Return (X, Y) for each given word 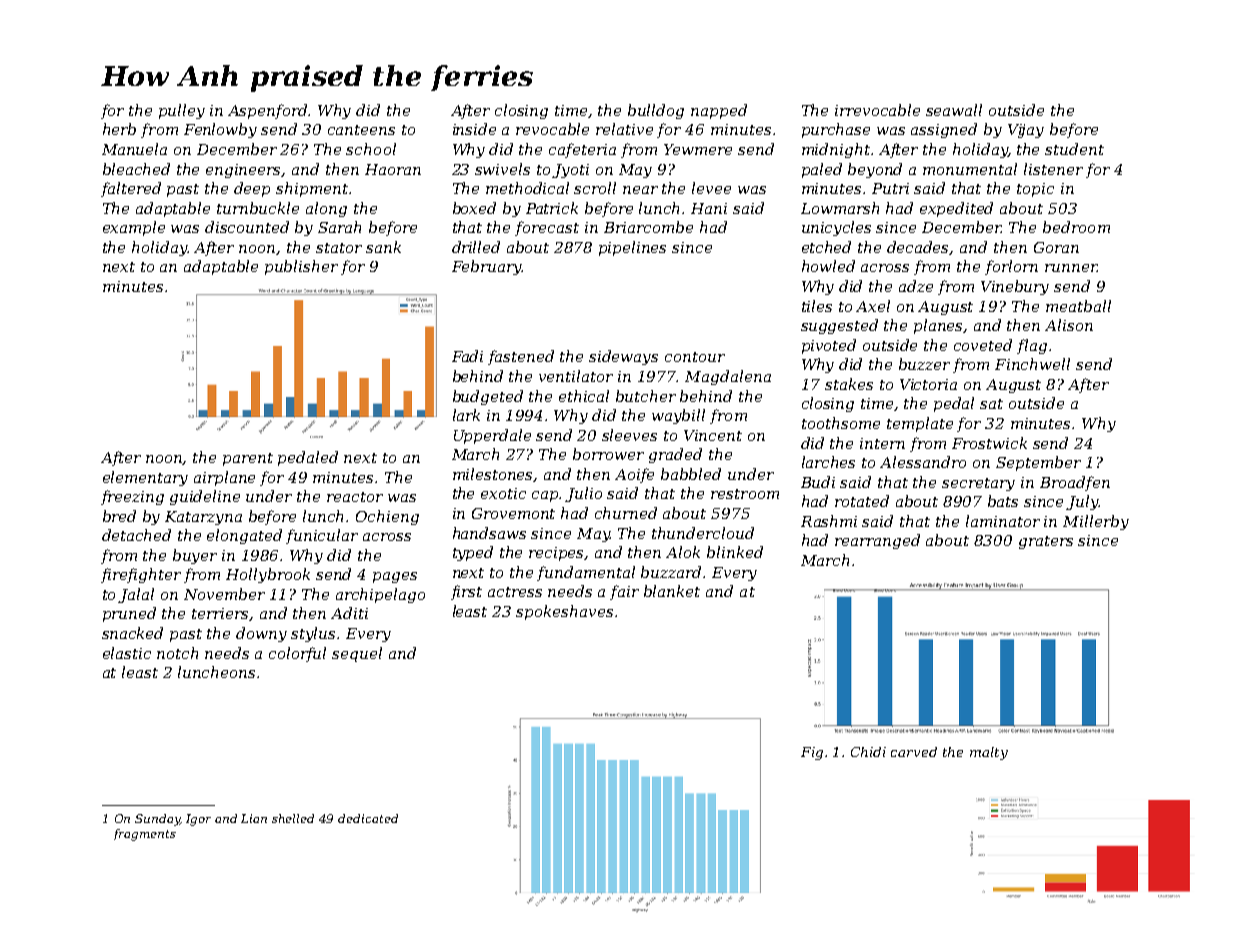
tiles (817, 306)
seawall (954, 110)
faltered (131, 189)
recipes (557, 554)
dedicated (368, 818)
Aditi (349, 613)
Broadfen (1075, 483)
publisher (301, 267)
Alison (1069, 325)
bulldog (656, 111)
